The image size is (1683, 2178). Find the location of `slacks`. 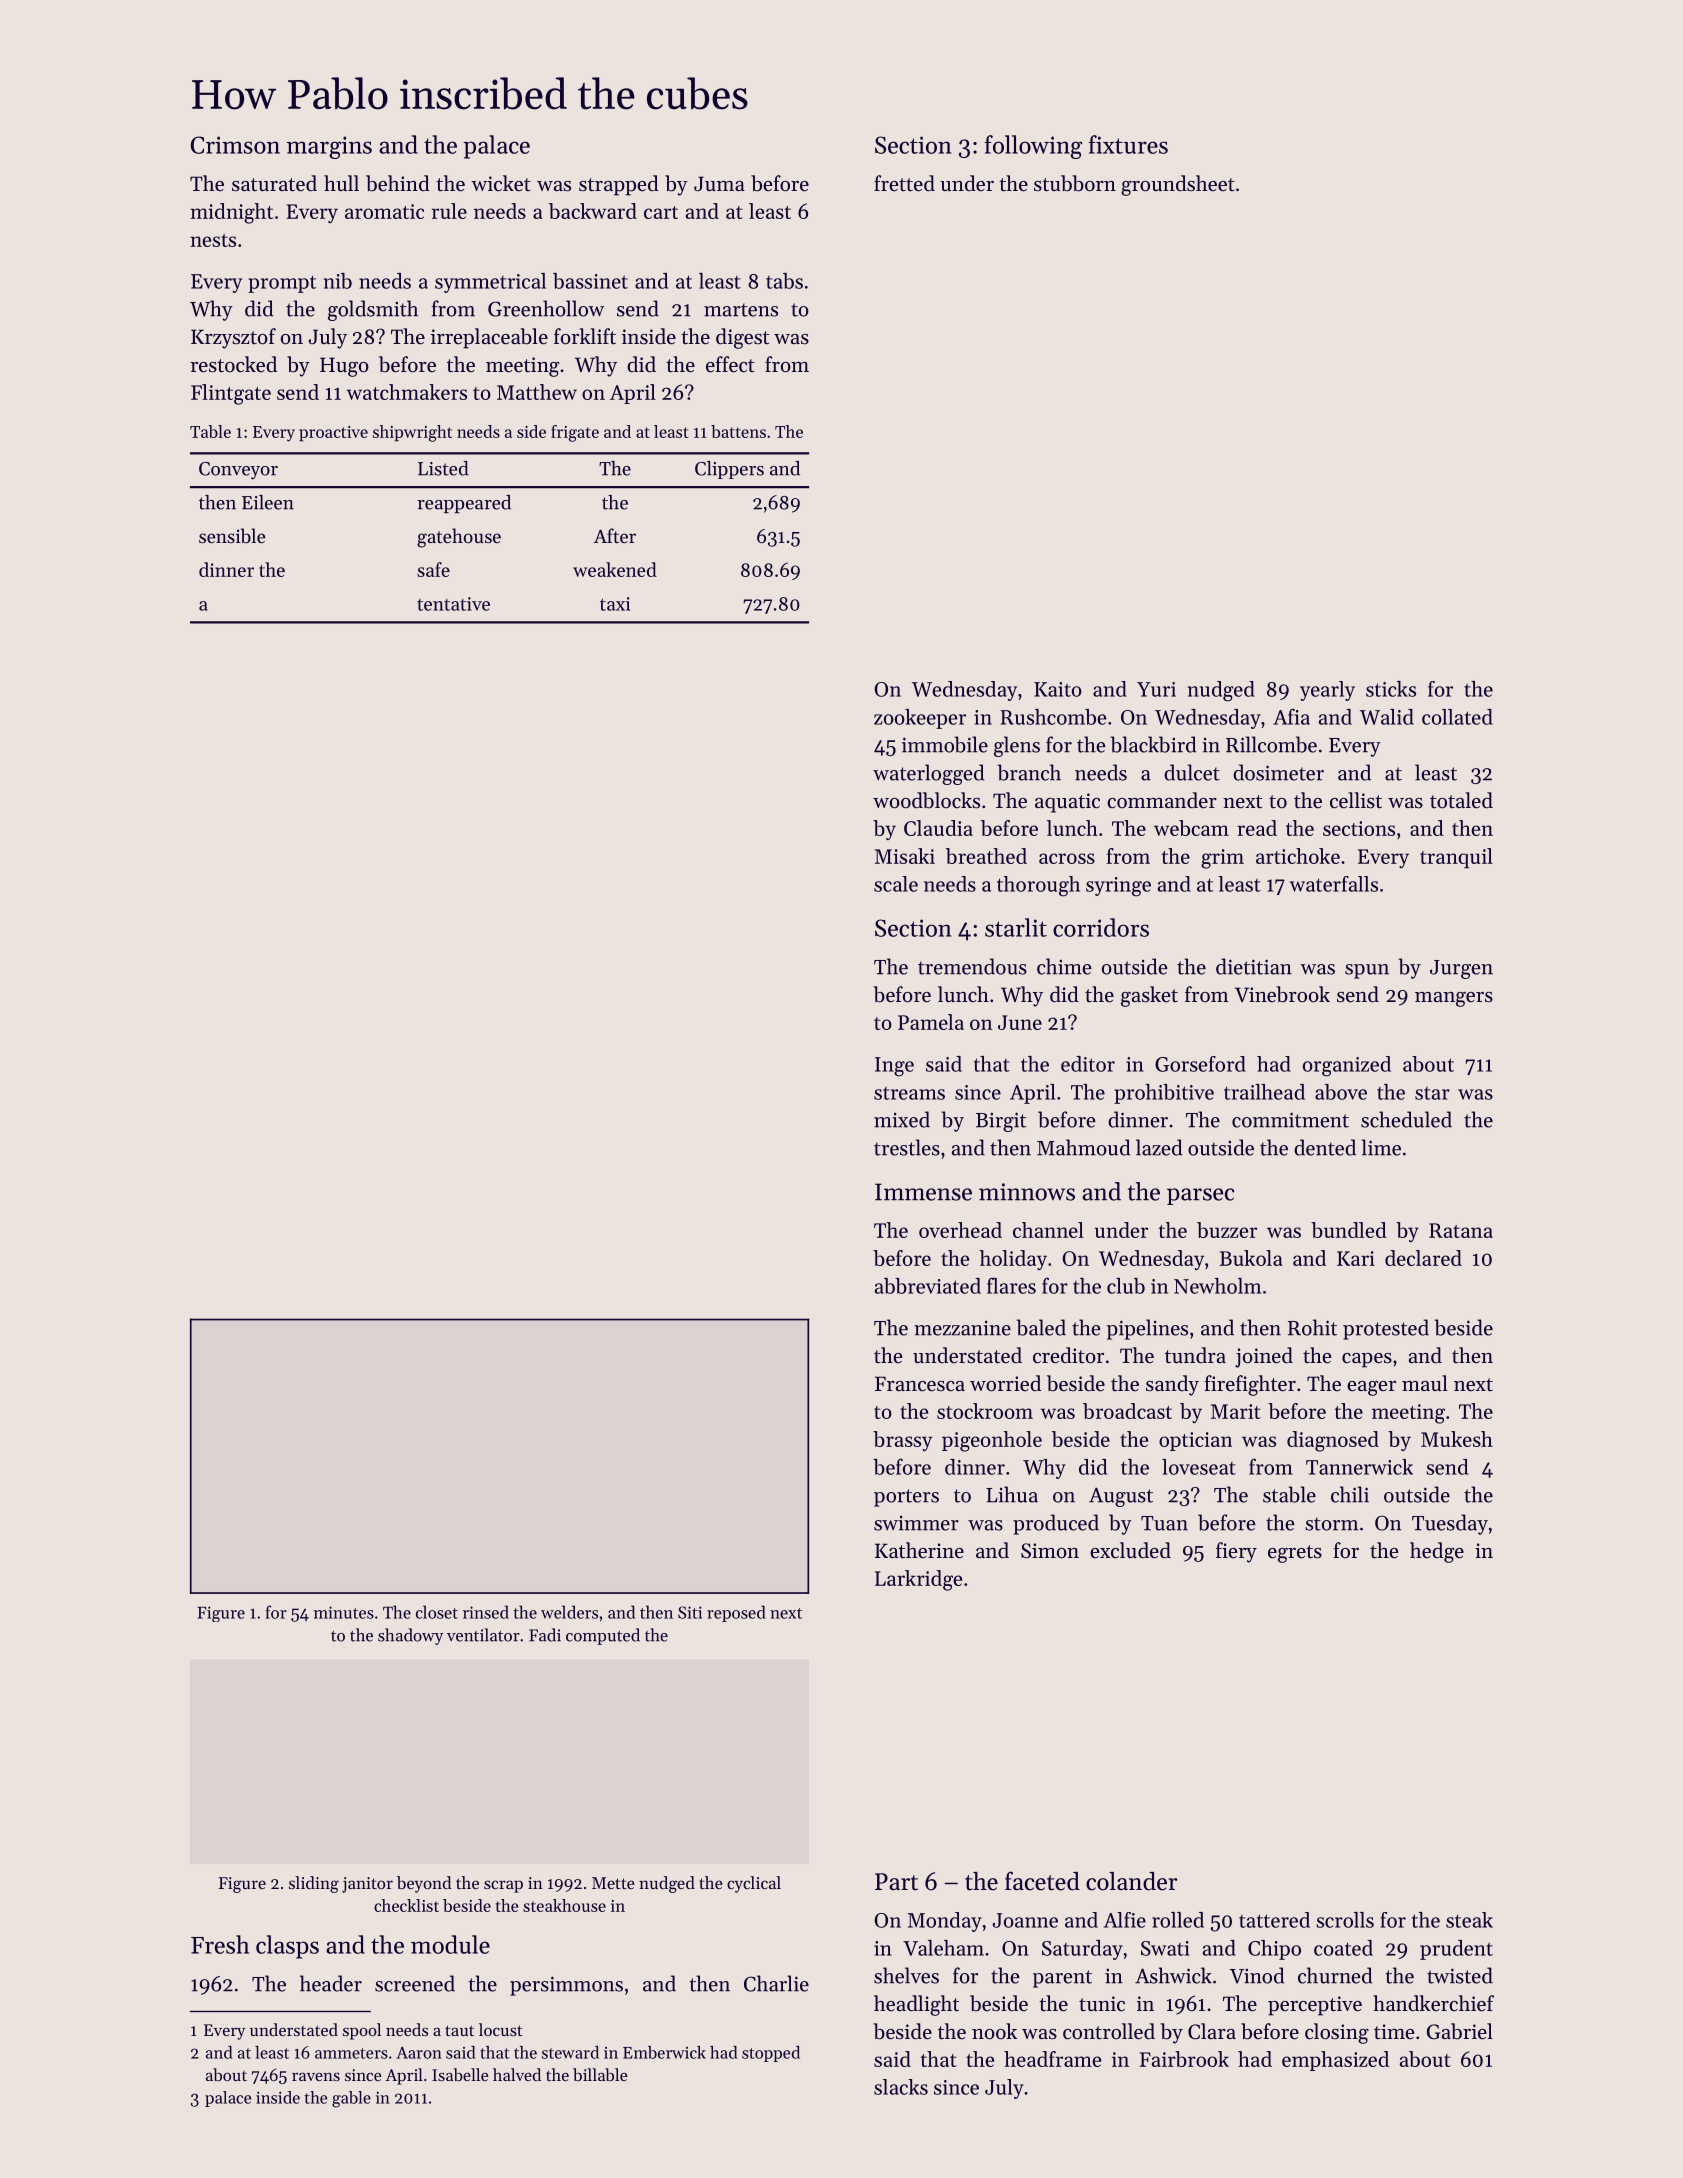

slacks is located at coordinates (901, 2087).
